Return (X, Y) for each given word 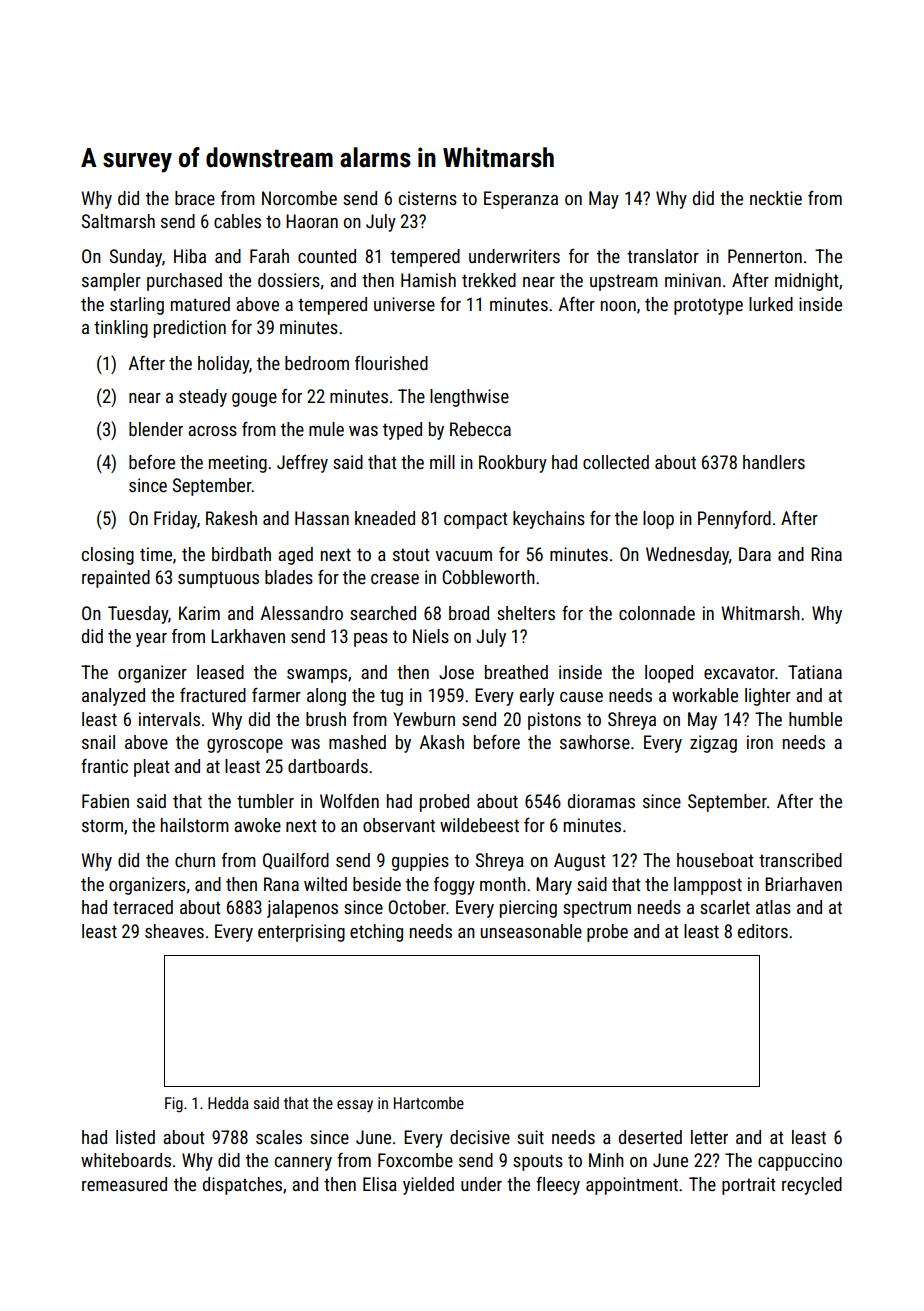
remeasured (124, 1184)
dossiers (289, 280)
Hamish (428, 280)
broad (469, 613)
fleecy (558, 1186)
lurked (771, 304)
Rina (826, 554)
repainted (116, 579)
